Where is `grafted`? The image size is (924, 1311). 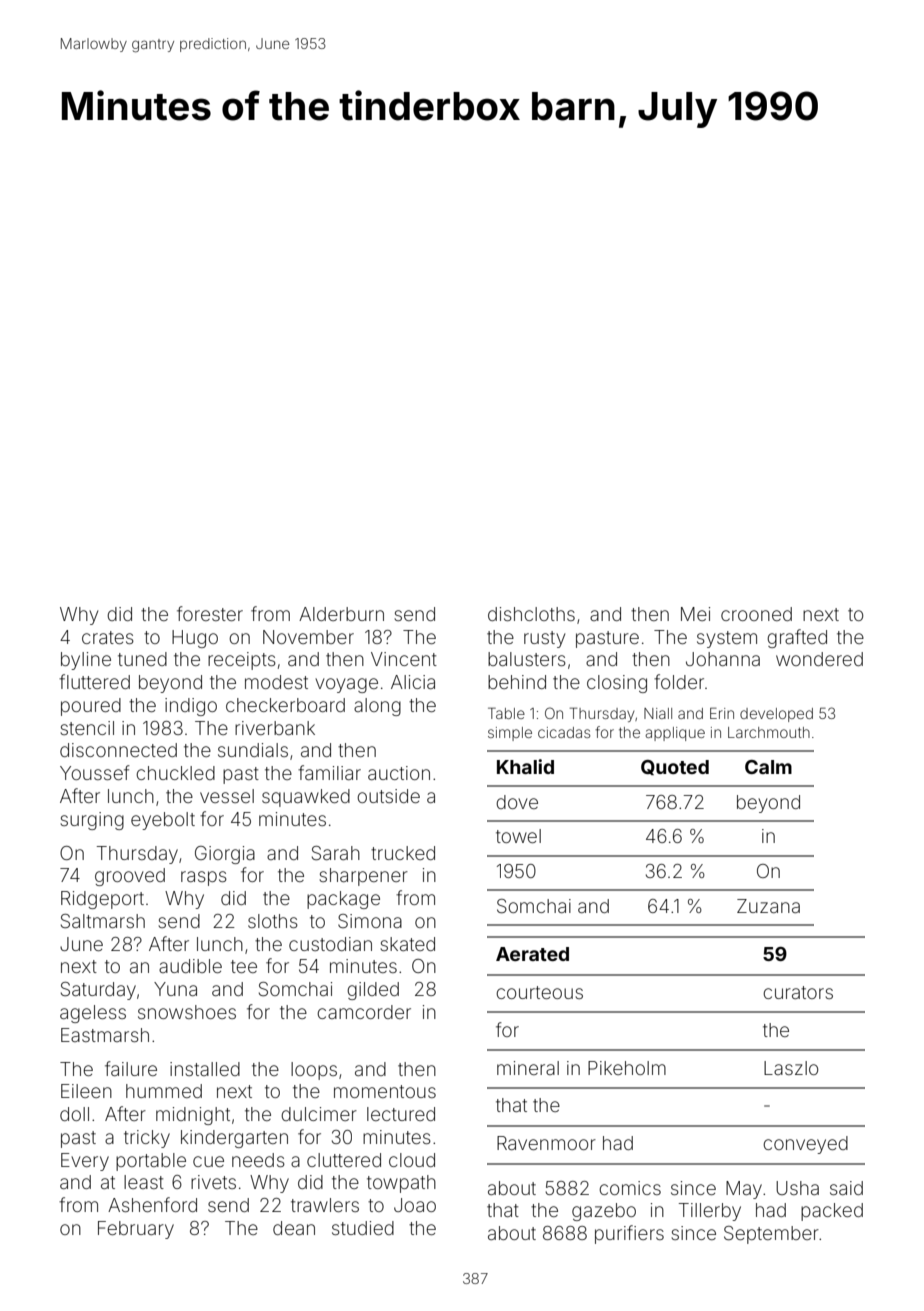 grafted is located at coordinates (797, 638).
